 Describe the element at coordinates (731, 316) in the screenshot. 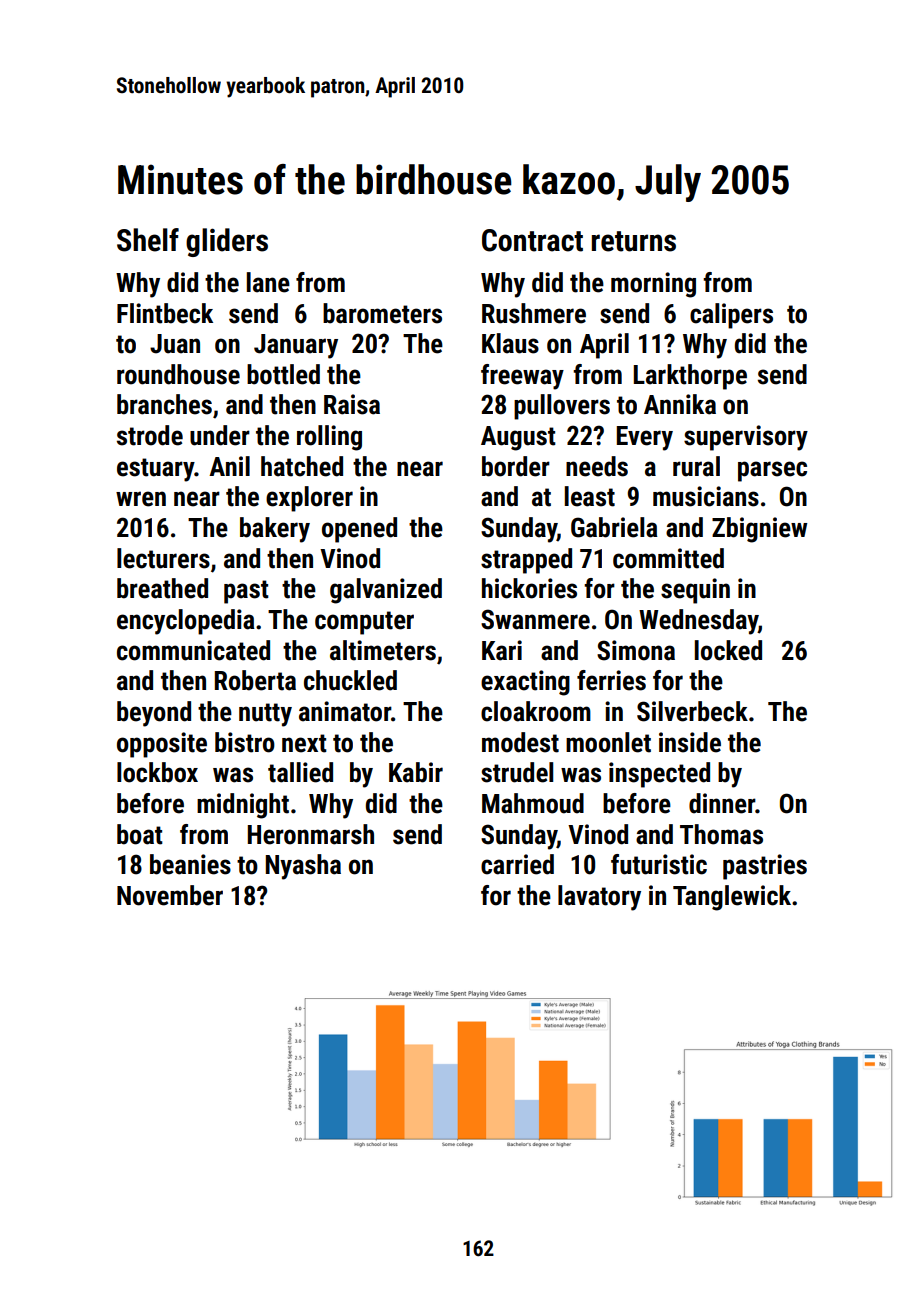

I see `calipers` at that location.
